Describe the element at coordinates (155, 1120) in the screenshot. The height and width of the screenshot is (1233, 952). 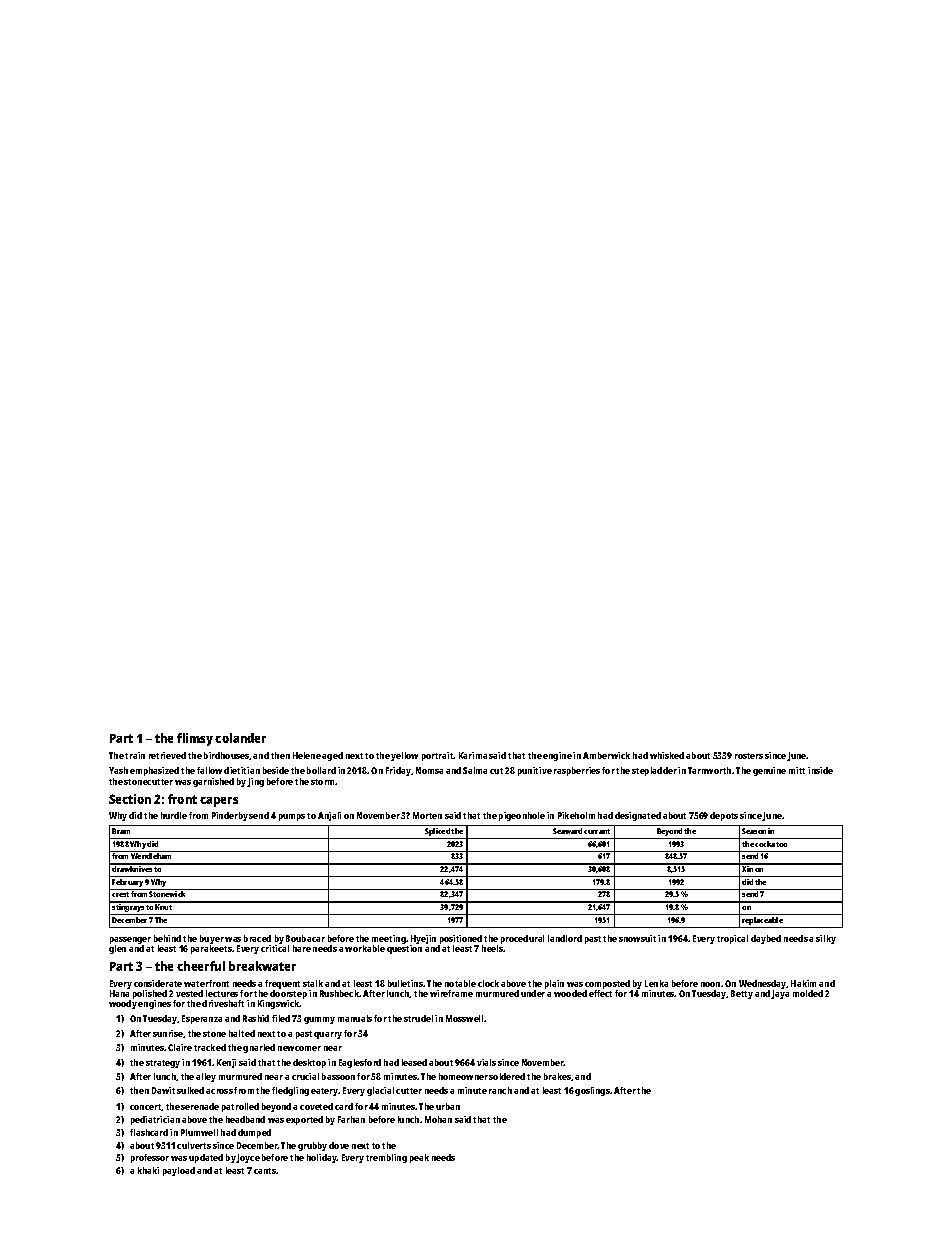
I see `pediatrician` at that location.
